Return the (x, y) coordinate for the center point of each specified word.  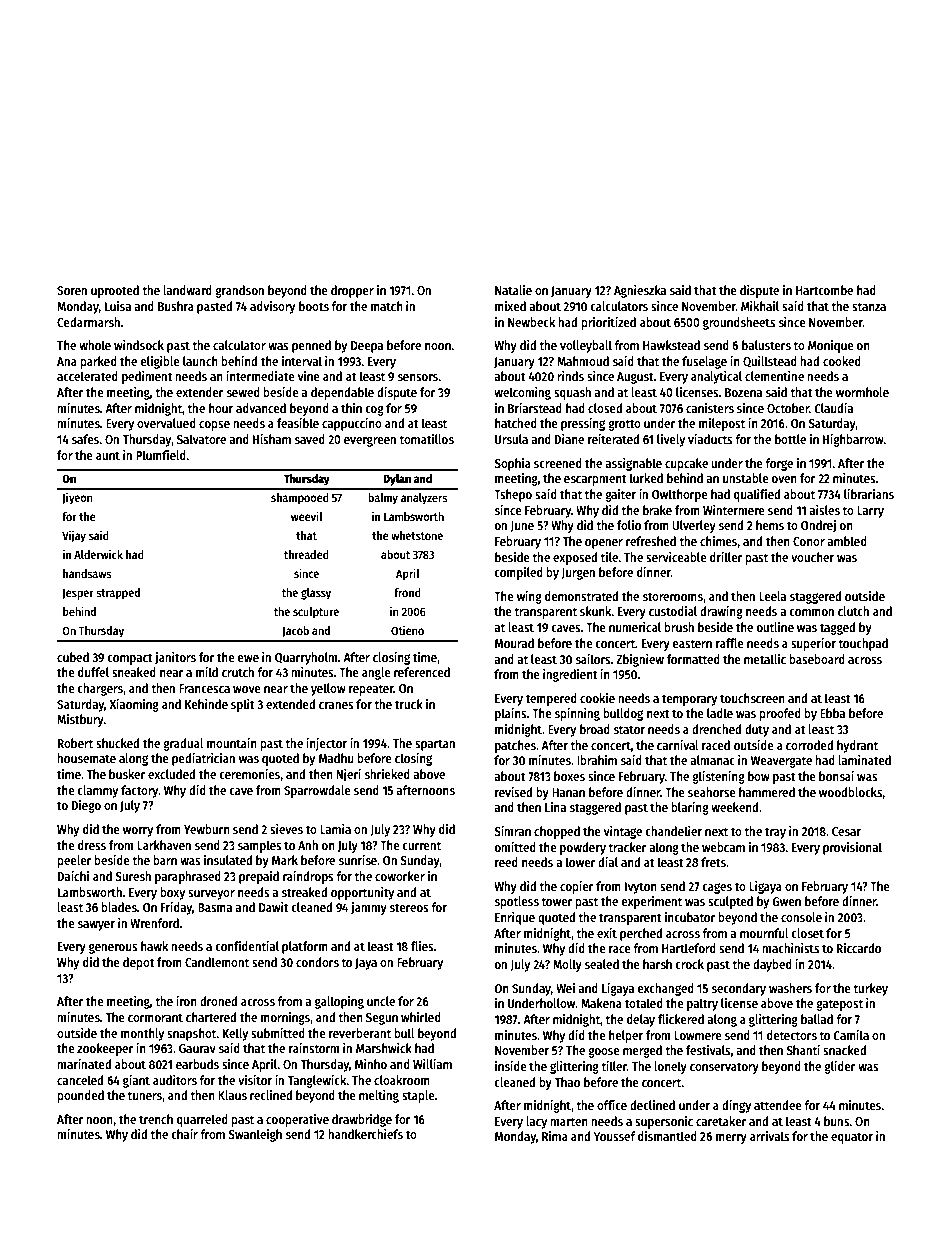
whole (95, 345)
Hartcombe (824, 290)
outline (775, 627)
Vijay (74, 536)
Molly (567, 965)
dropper (352, 291)
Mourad (514, 643)
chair (184, 1134)
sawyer (96, 926)
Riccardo (859, 948)
